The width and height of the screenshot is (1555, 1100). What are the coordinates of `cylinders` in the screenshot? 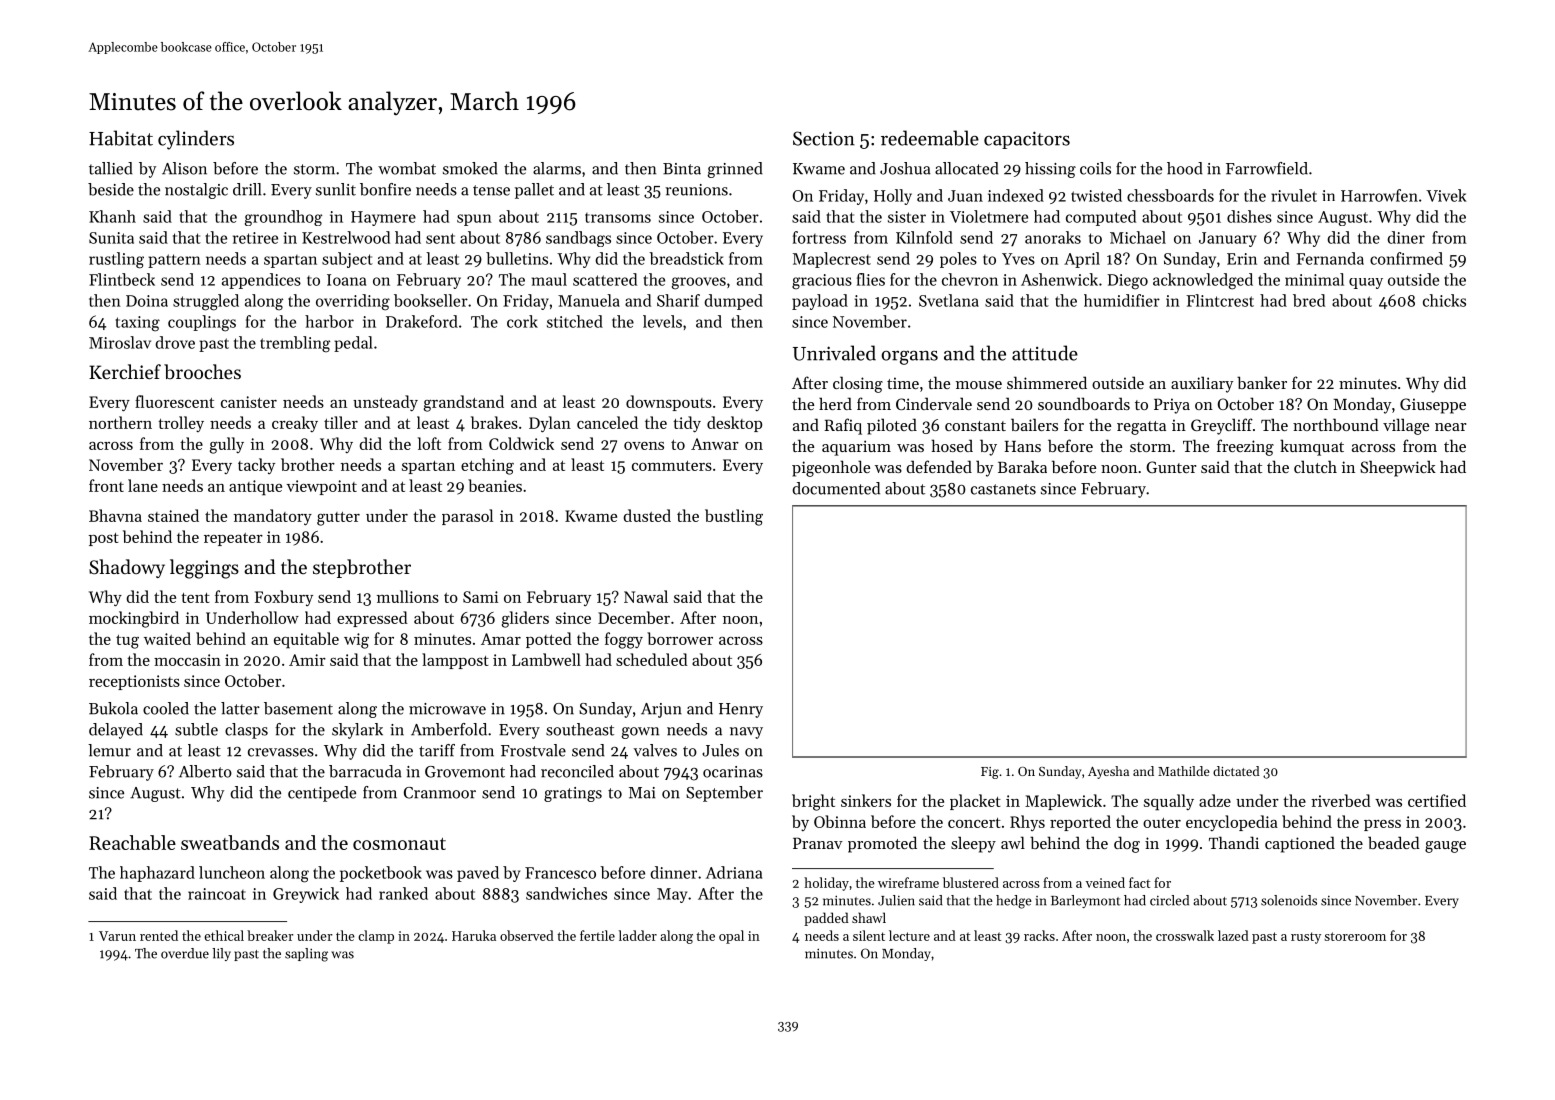 It's located at (196, 140).
